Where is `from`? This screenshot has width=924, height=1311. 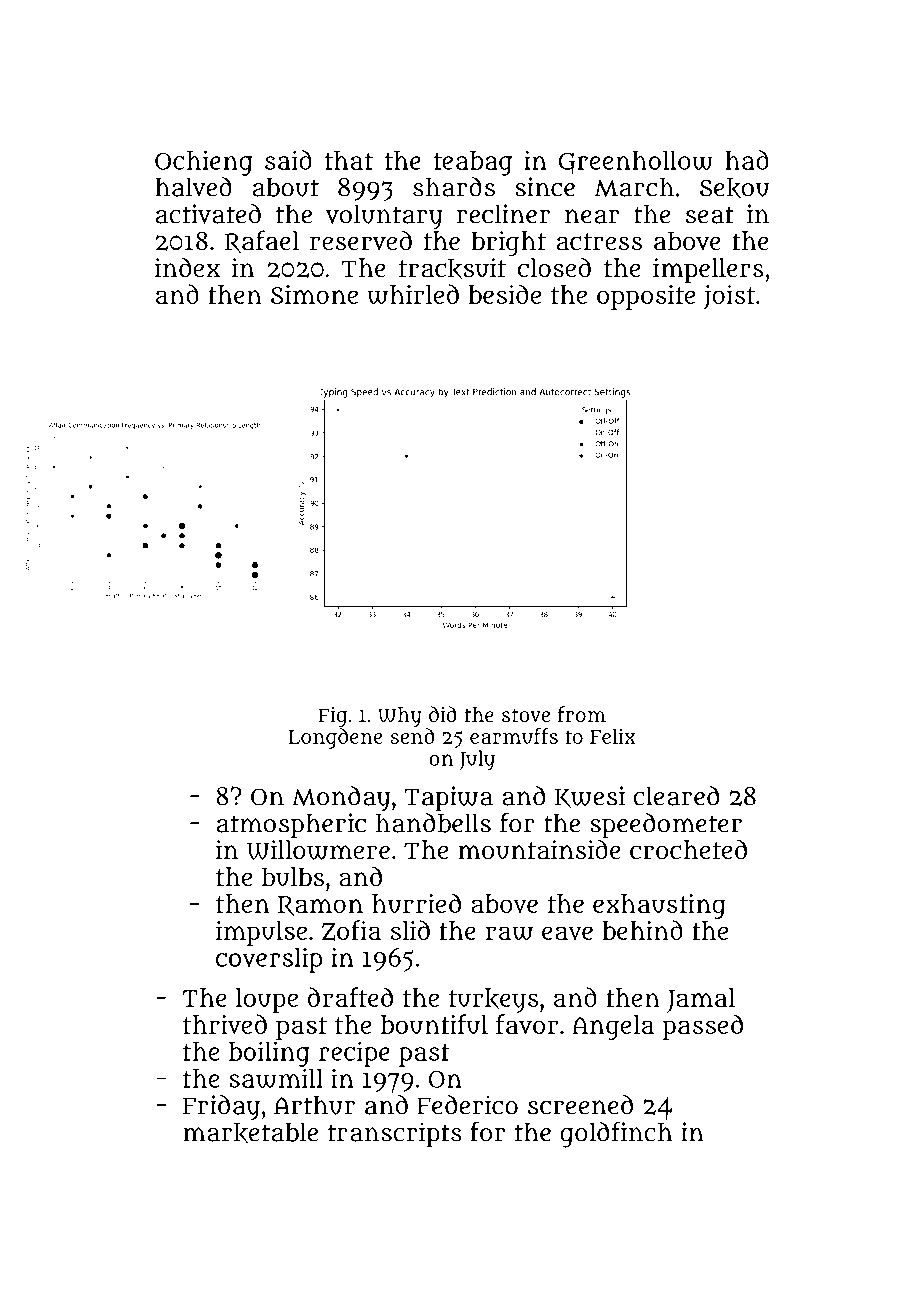 from is located at coordinates (582, 714).
